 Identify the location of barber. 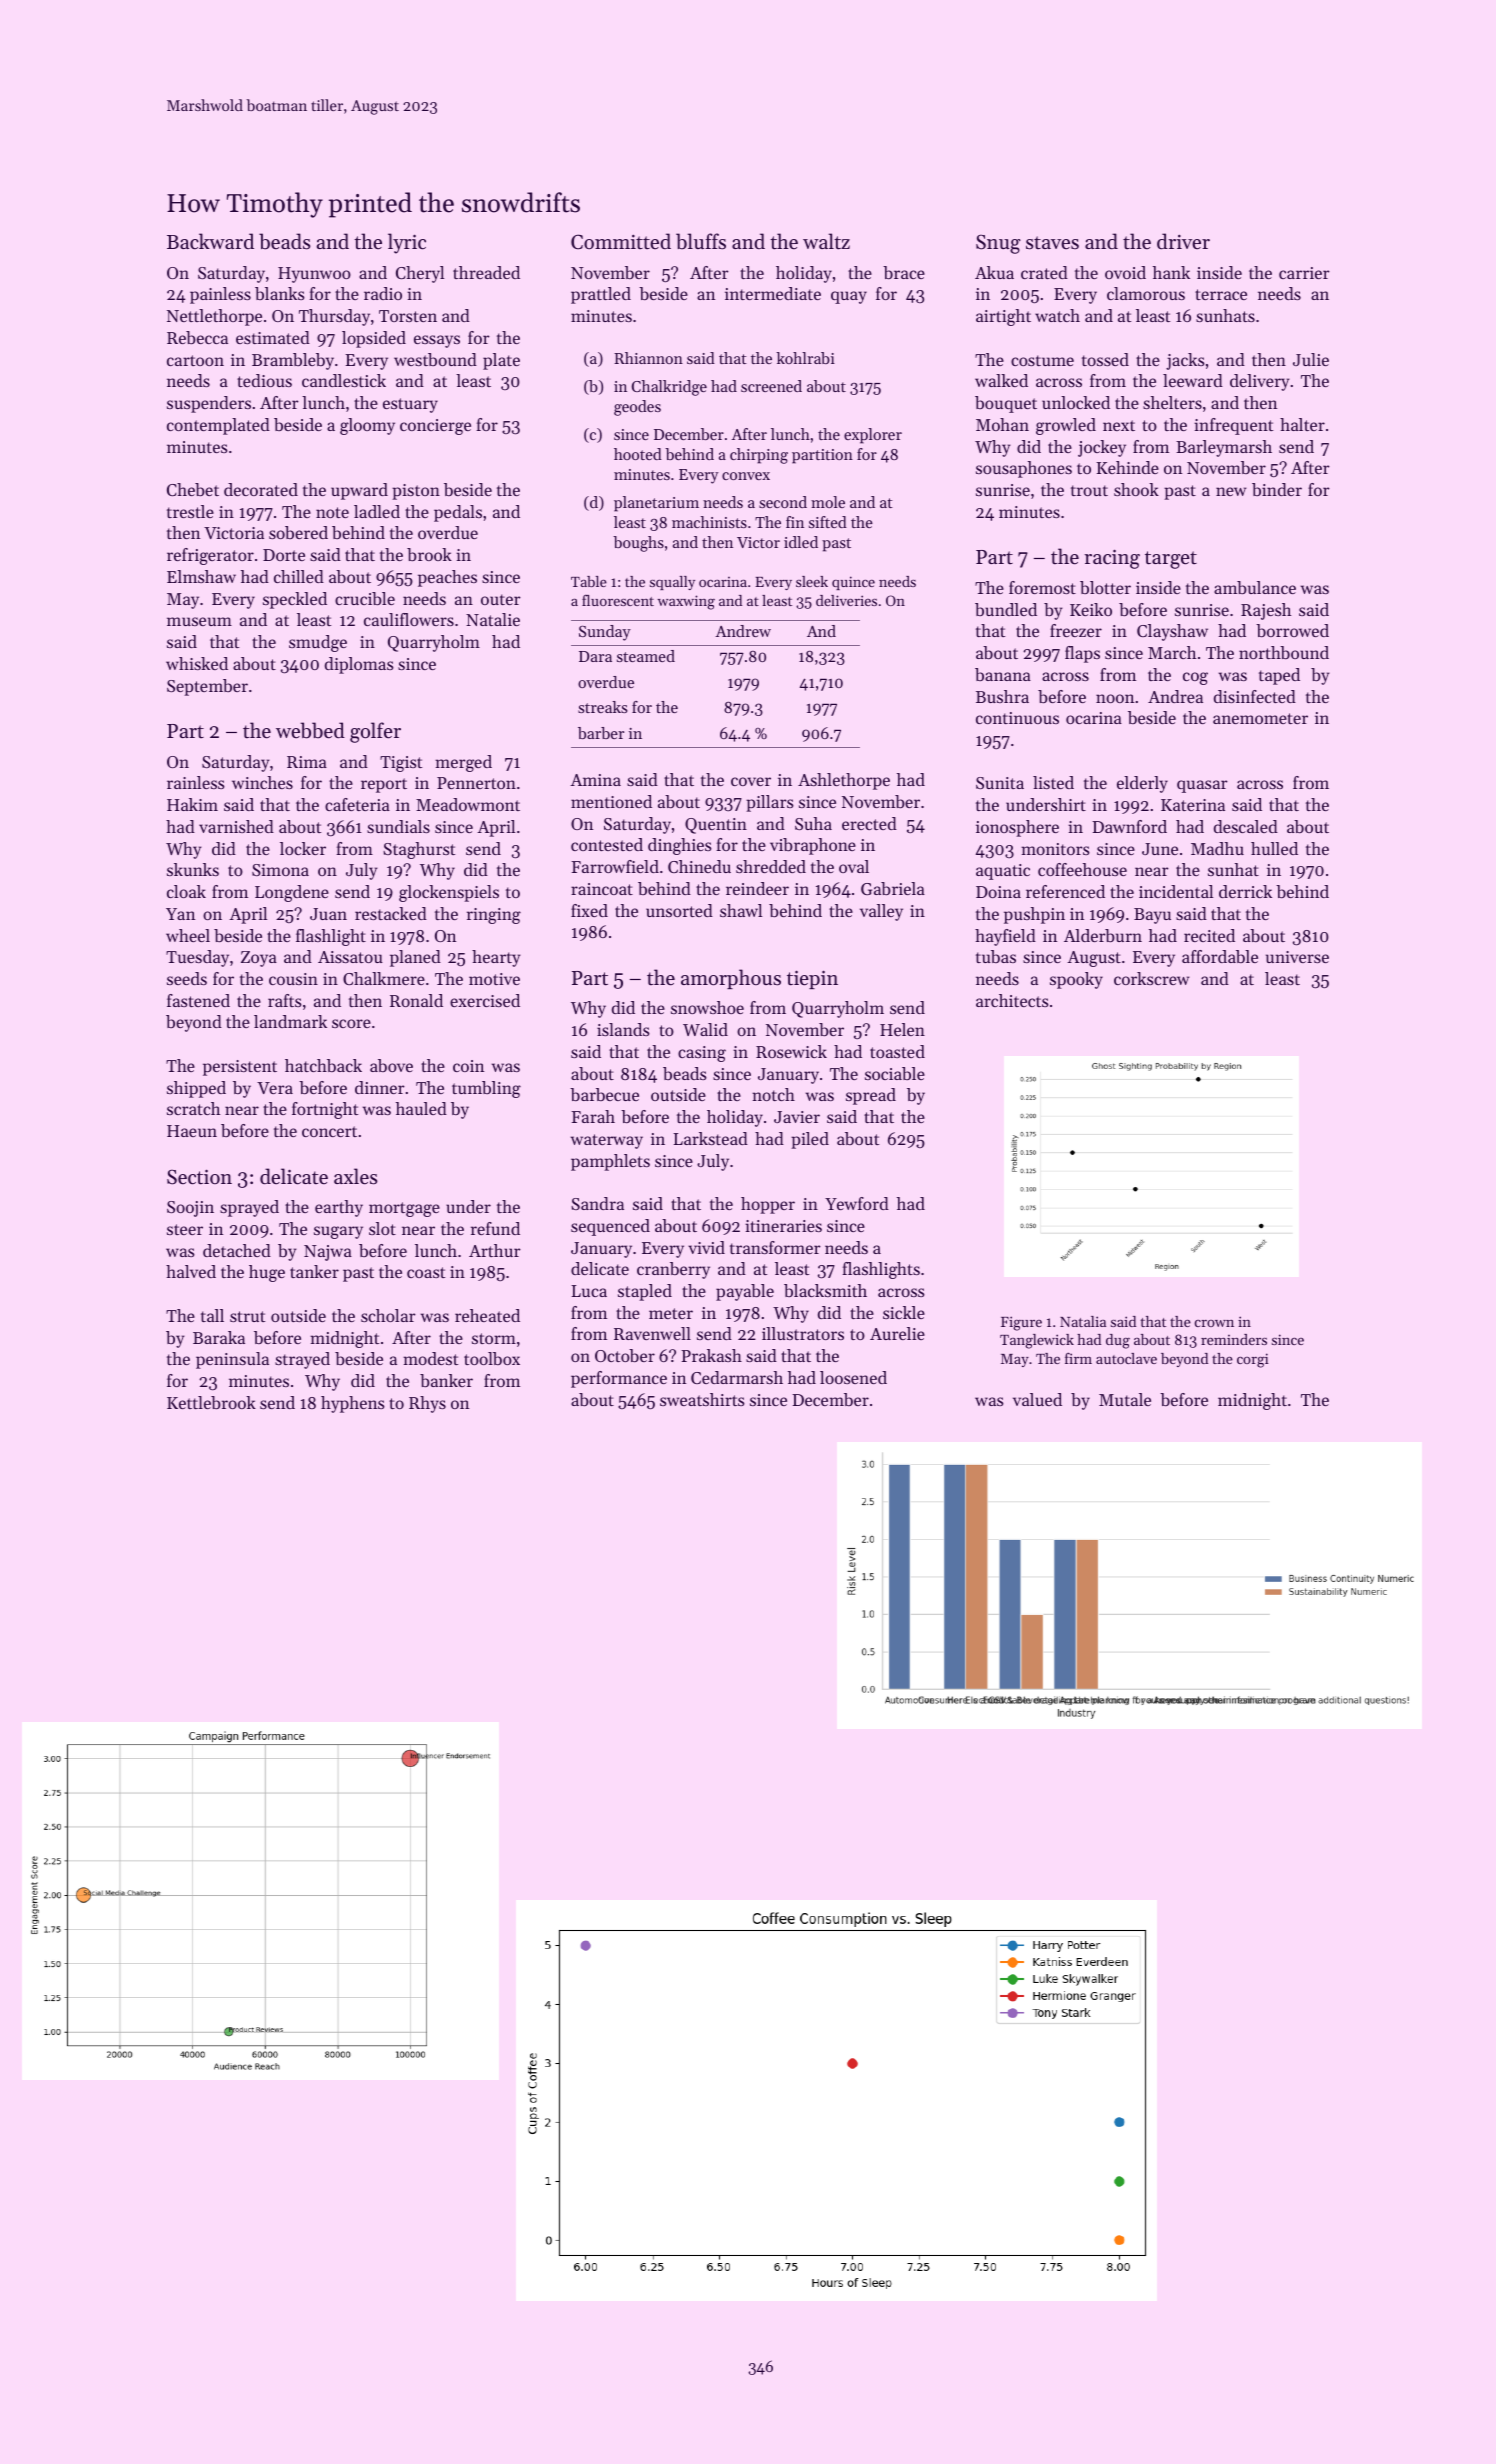
(601, 733).
